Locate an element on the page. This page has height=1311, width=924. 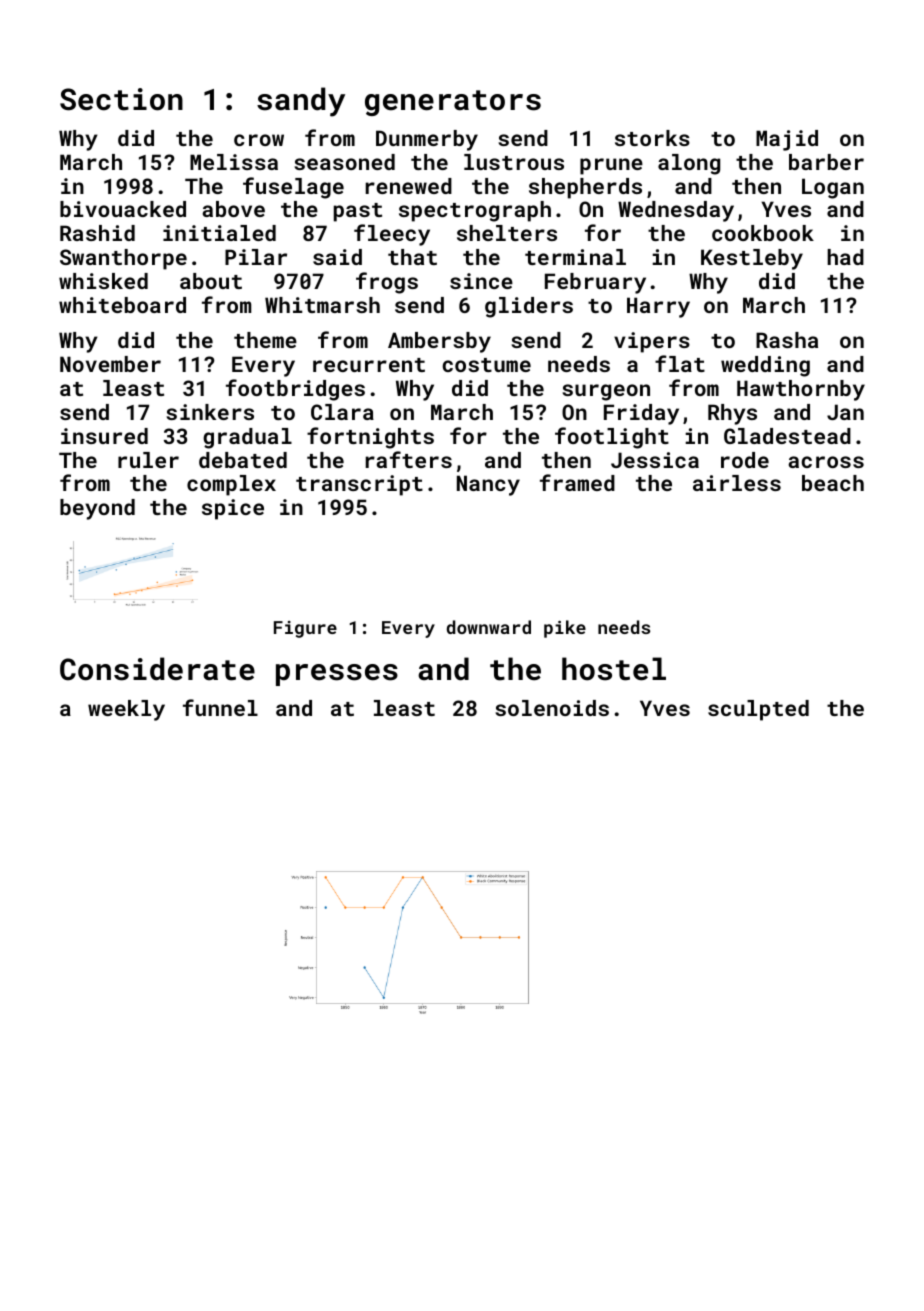
Harry is located at coordinates (658, 307).
